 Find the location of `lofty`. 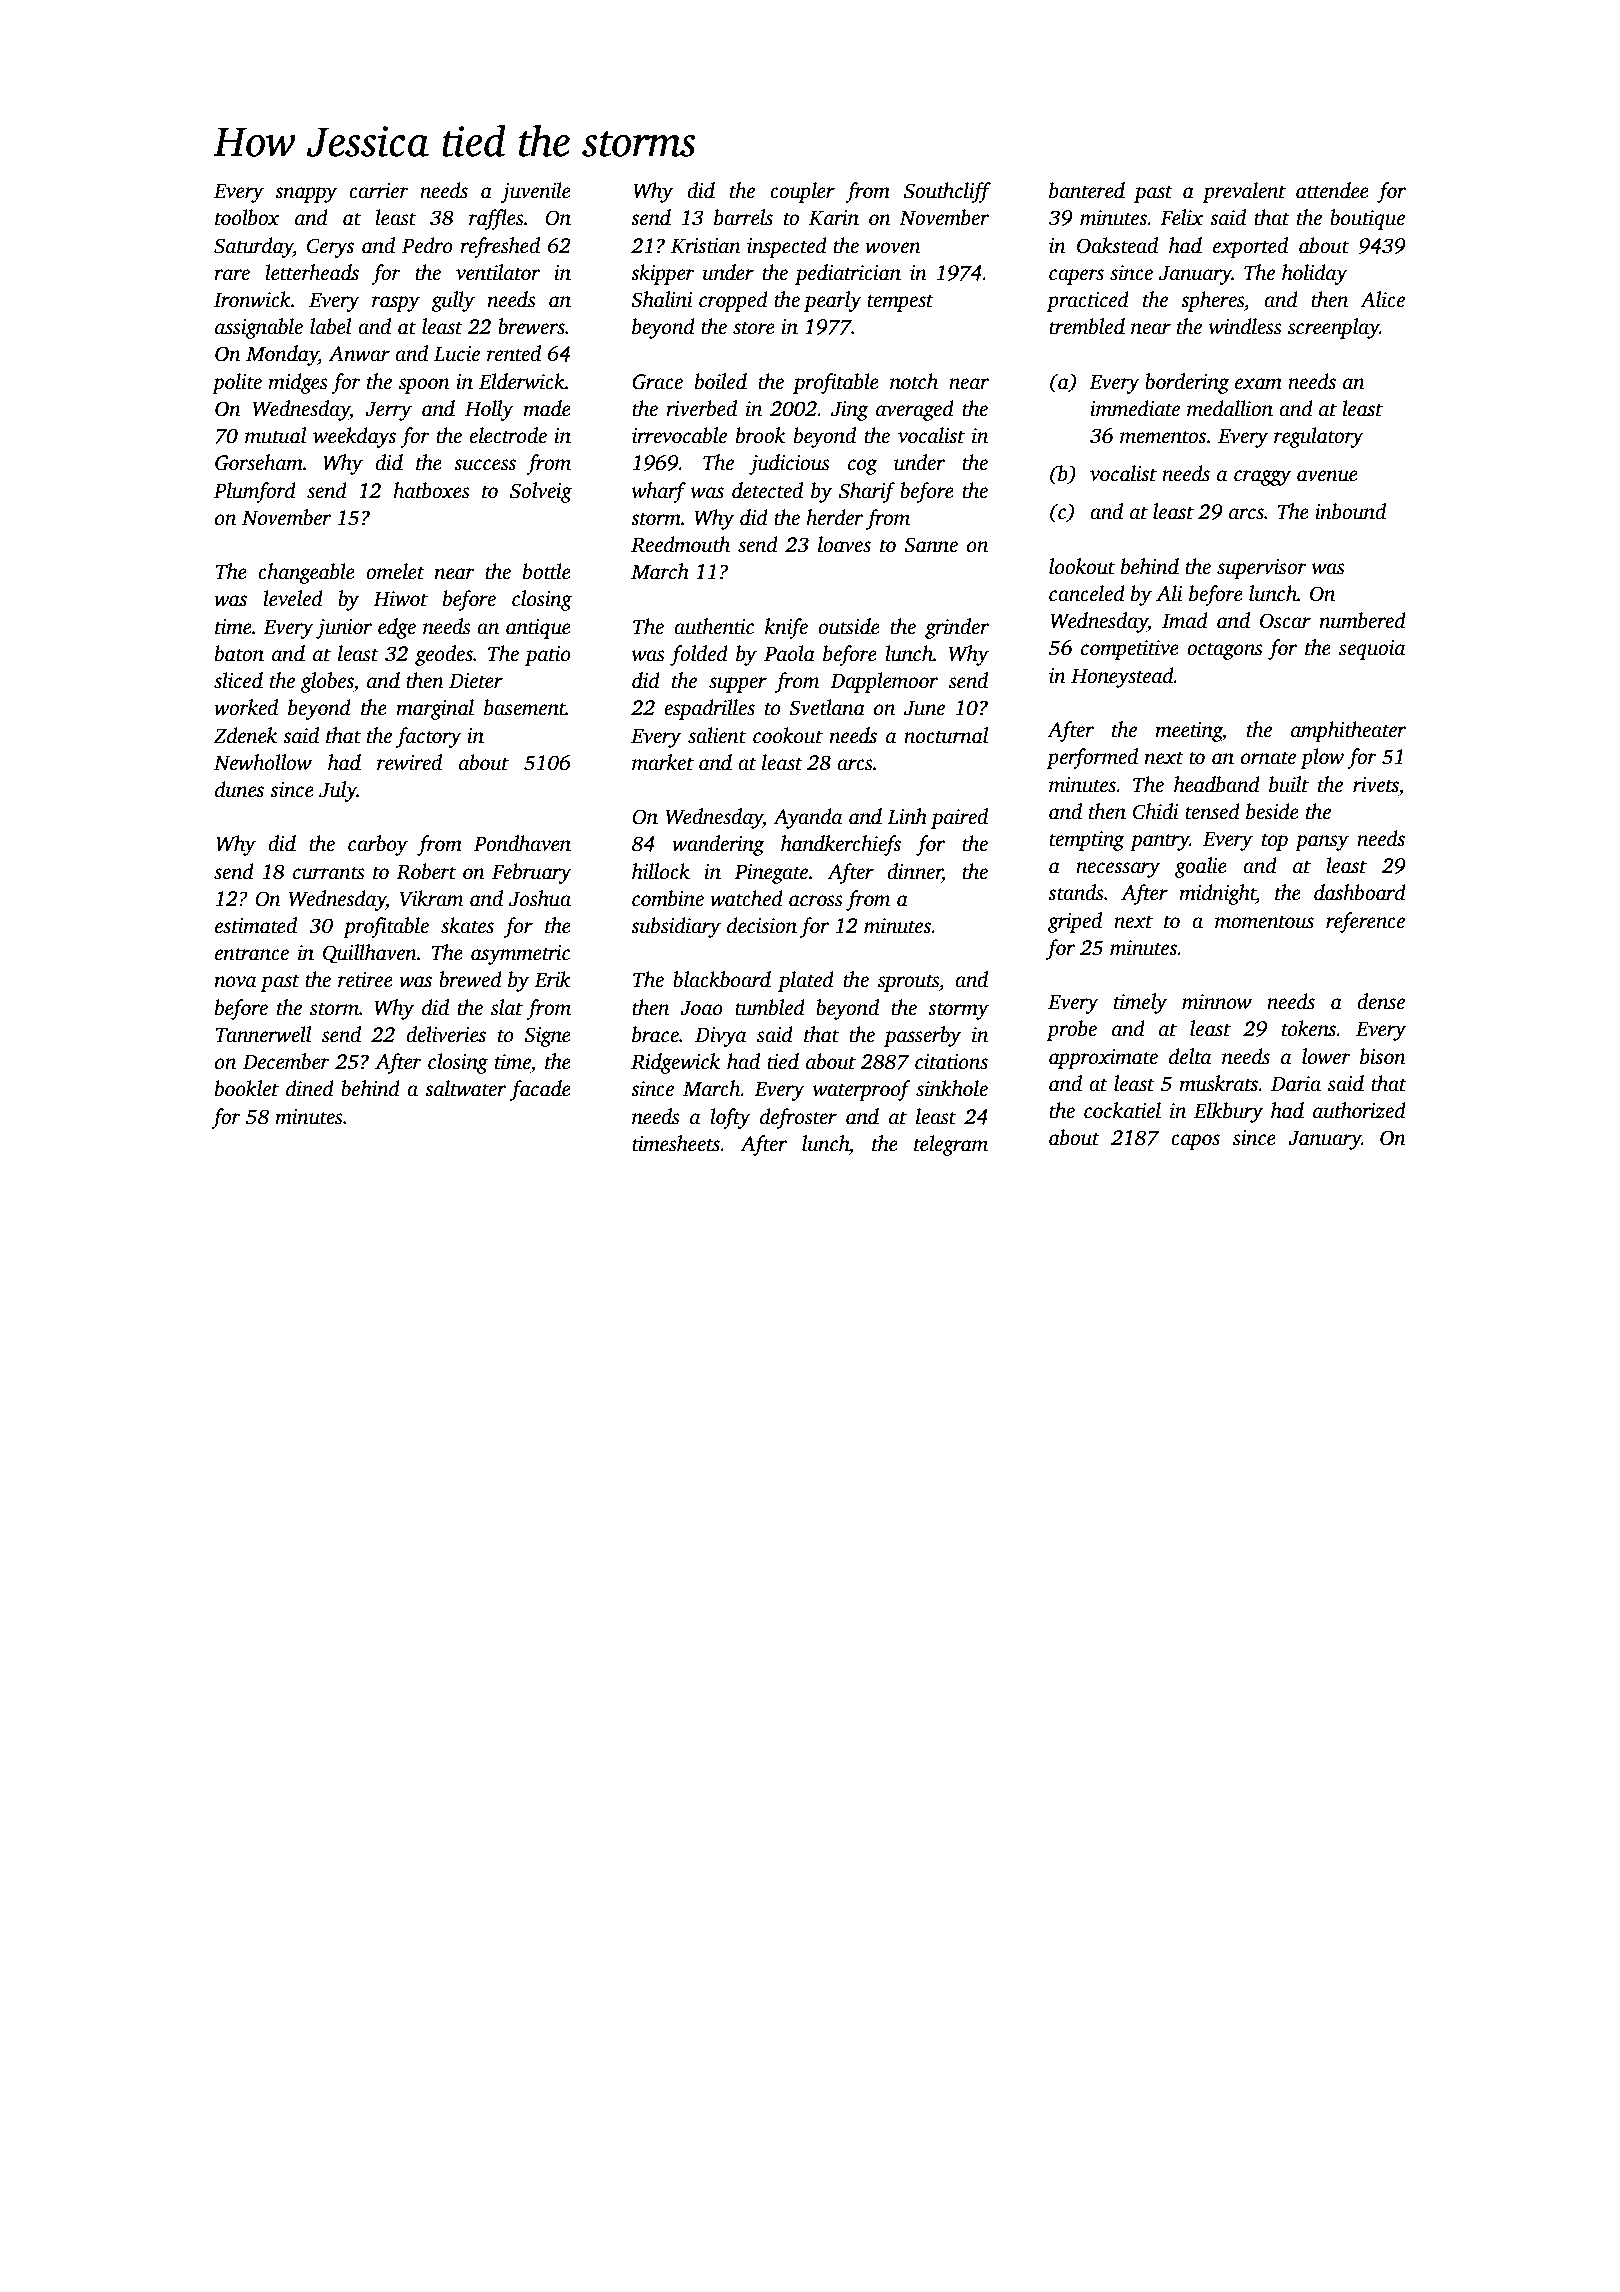

lofty is located at coordinates (730, 1118).
